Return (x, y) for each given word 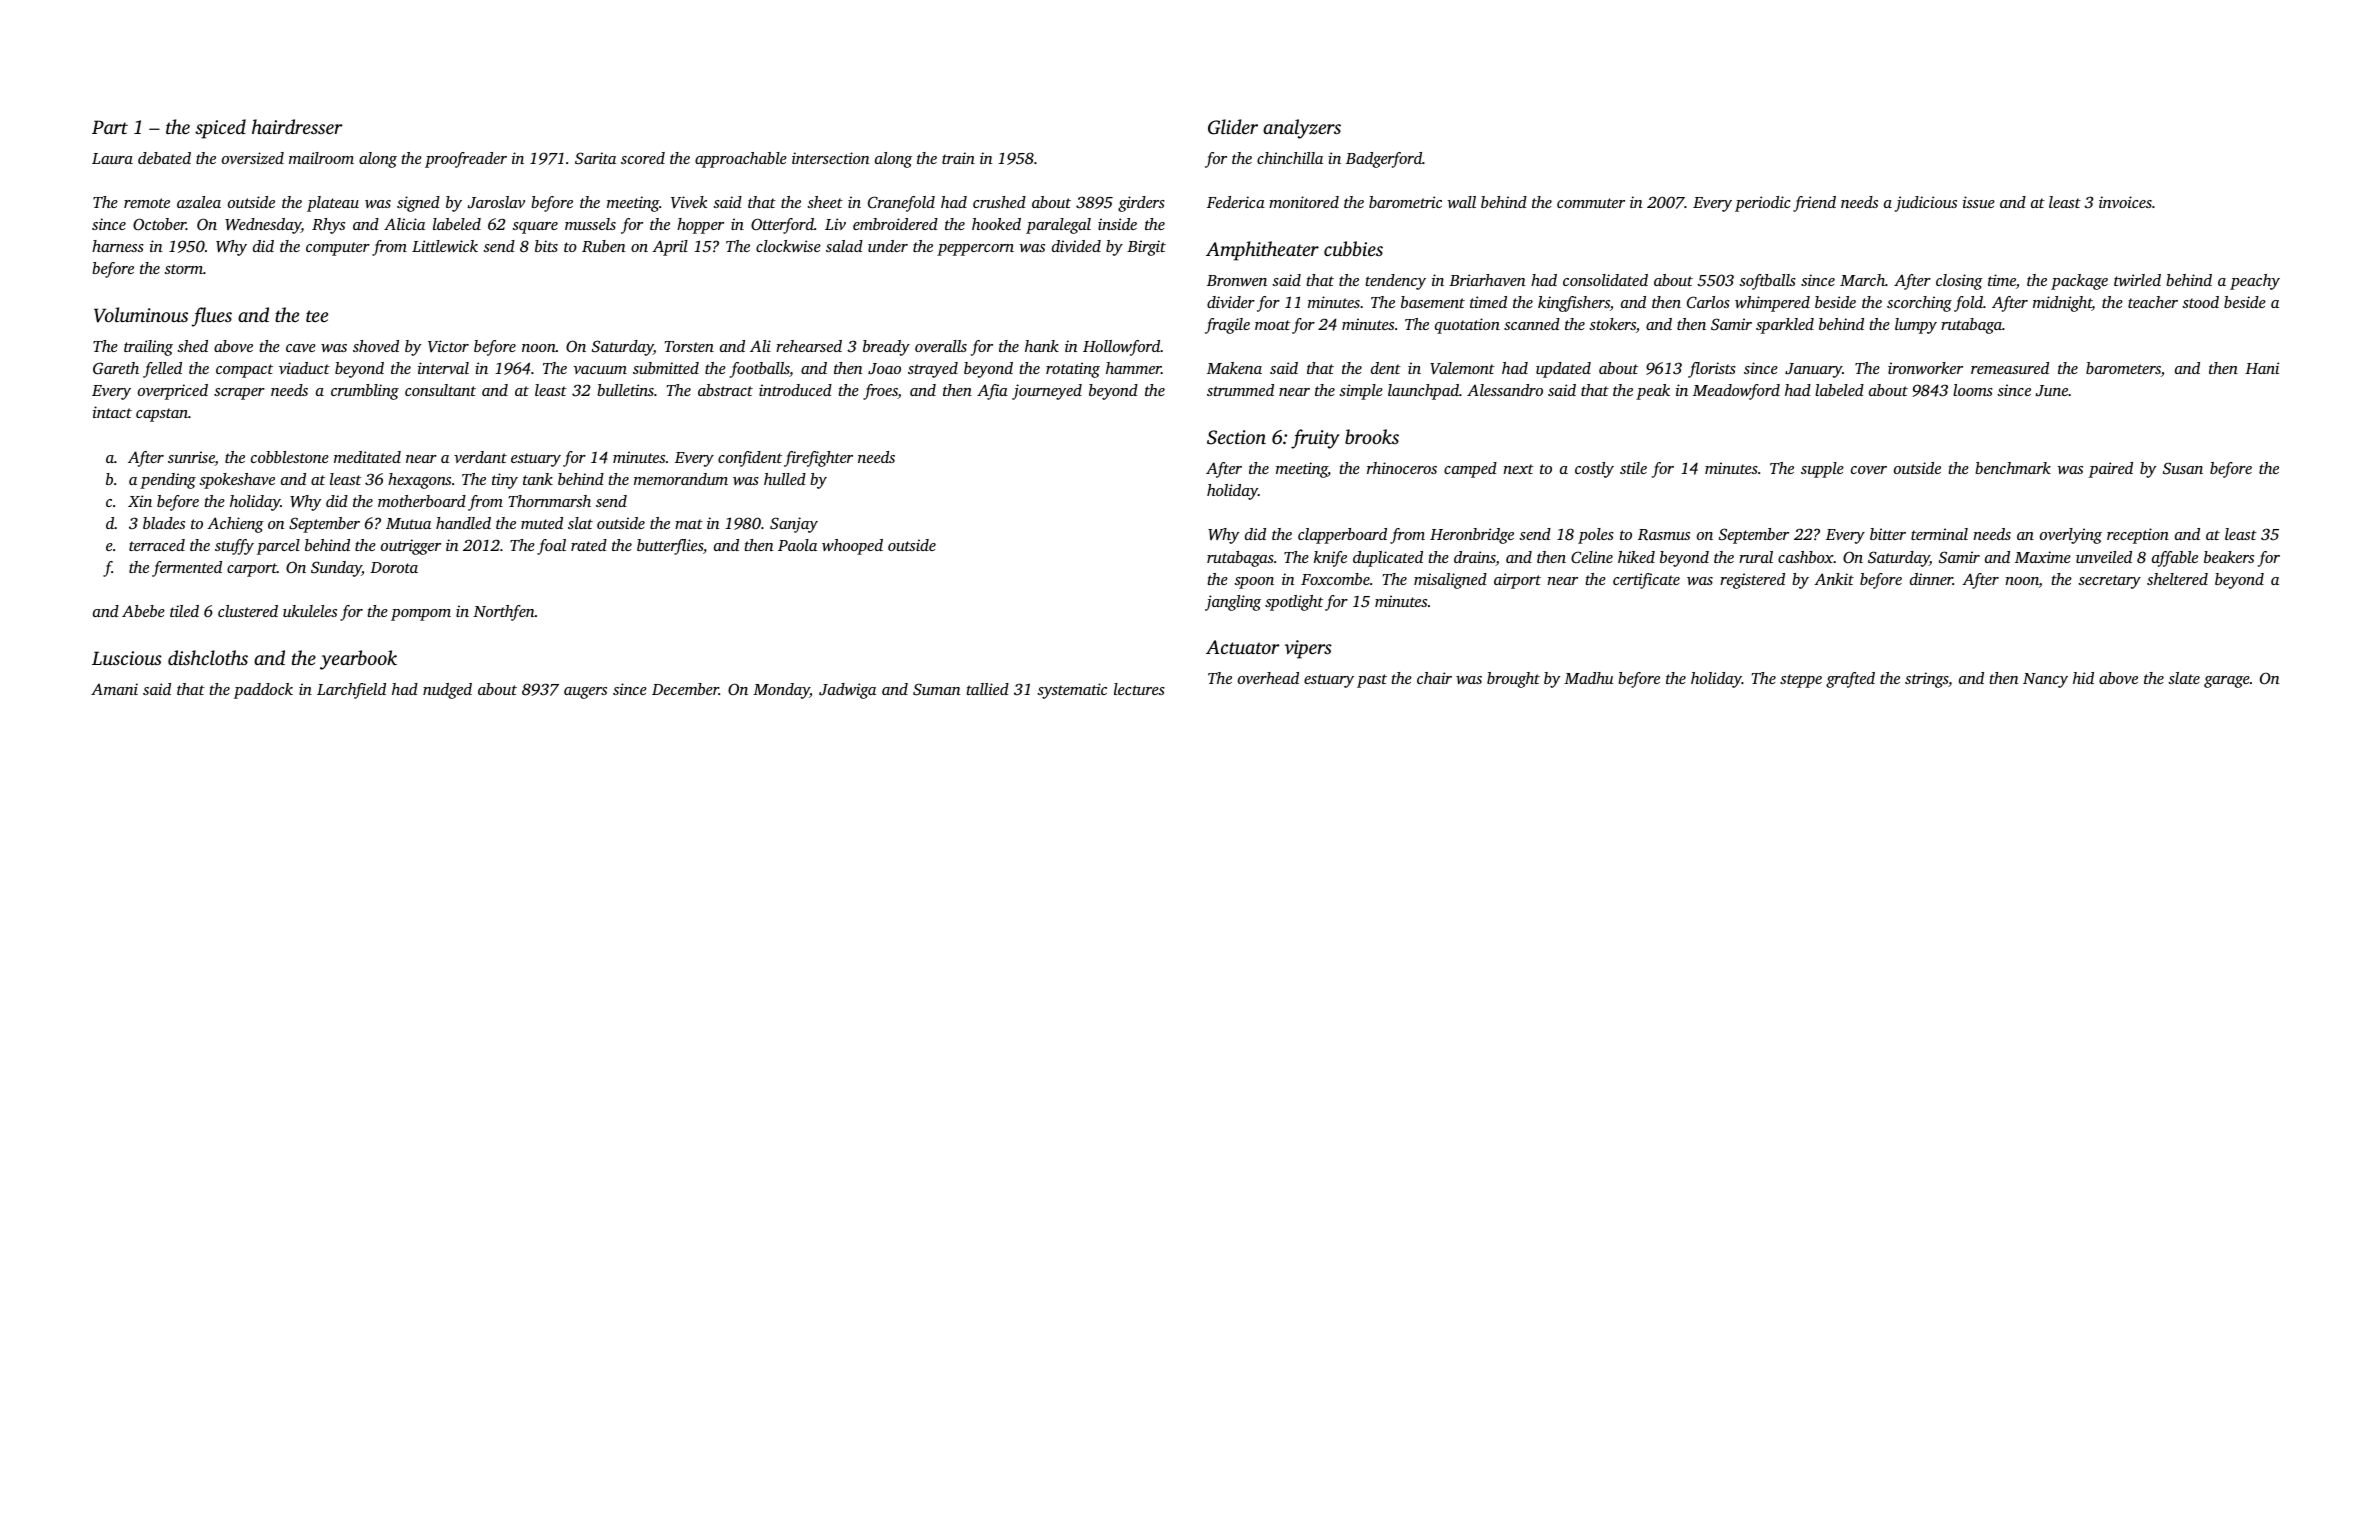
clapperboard (1342, 536)
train (958, 158)
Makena (1234, 368)
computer (338, 249)
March (1862, 280)
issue (1979, 202)
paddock (263, 691)
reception (2138, 536)
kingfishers (1574, 304)
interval (443, 368)
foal (551, 547)
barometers (2123, 368)
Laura (112, 158)
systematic (1072, 691)
